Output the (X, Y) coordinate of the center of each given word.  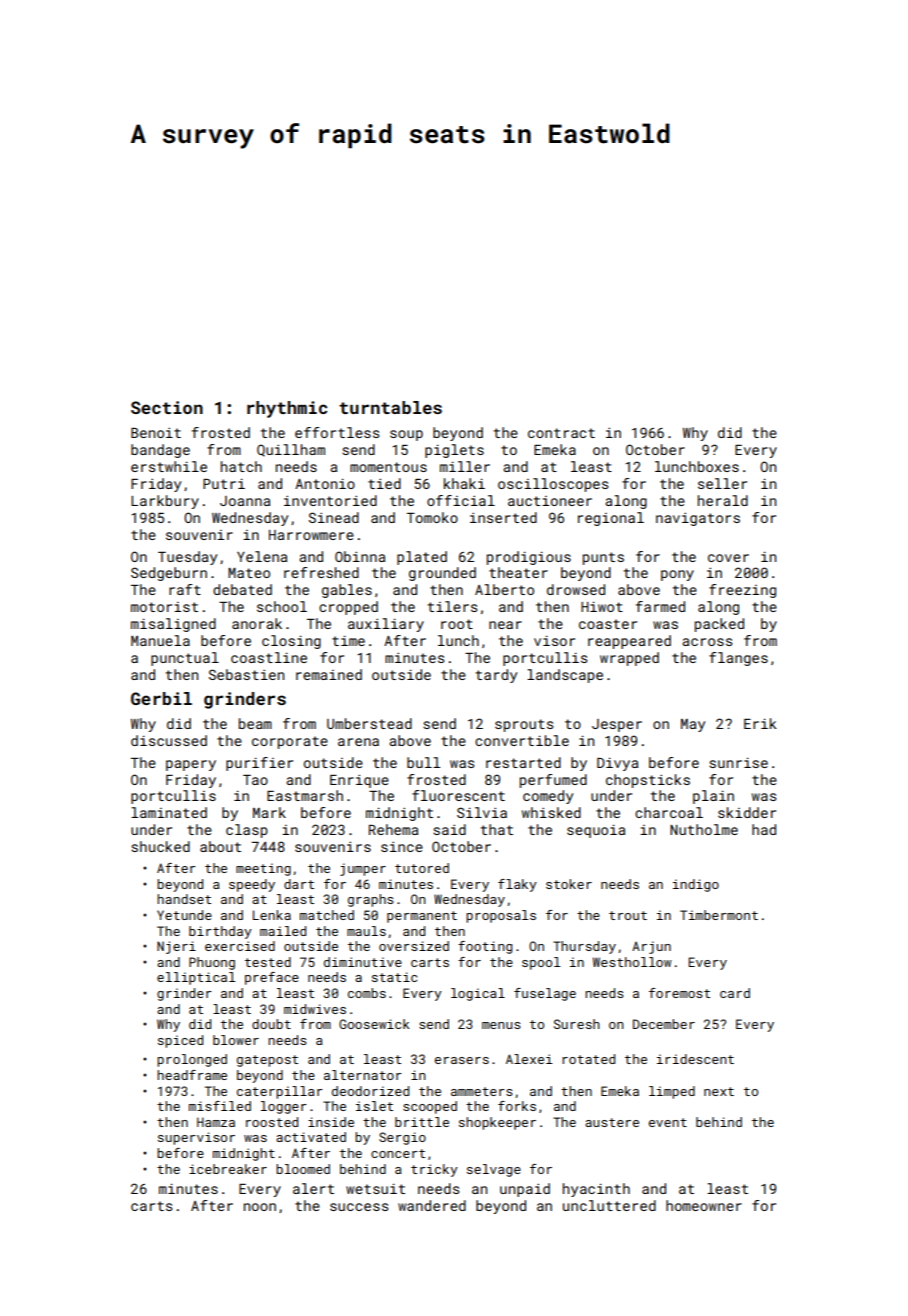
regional (611, 519)
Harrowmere (311, 535)
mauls (366, 931)
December (664, 1024)
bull (423, 762)
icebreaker (228, 1169)
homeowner (704, 1205)
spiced (180, 1041)
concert (398, 1153)
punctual (185, 659)
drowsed (576, 589)
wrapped (629, 659)
